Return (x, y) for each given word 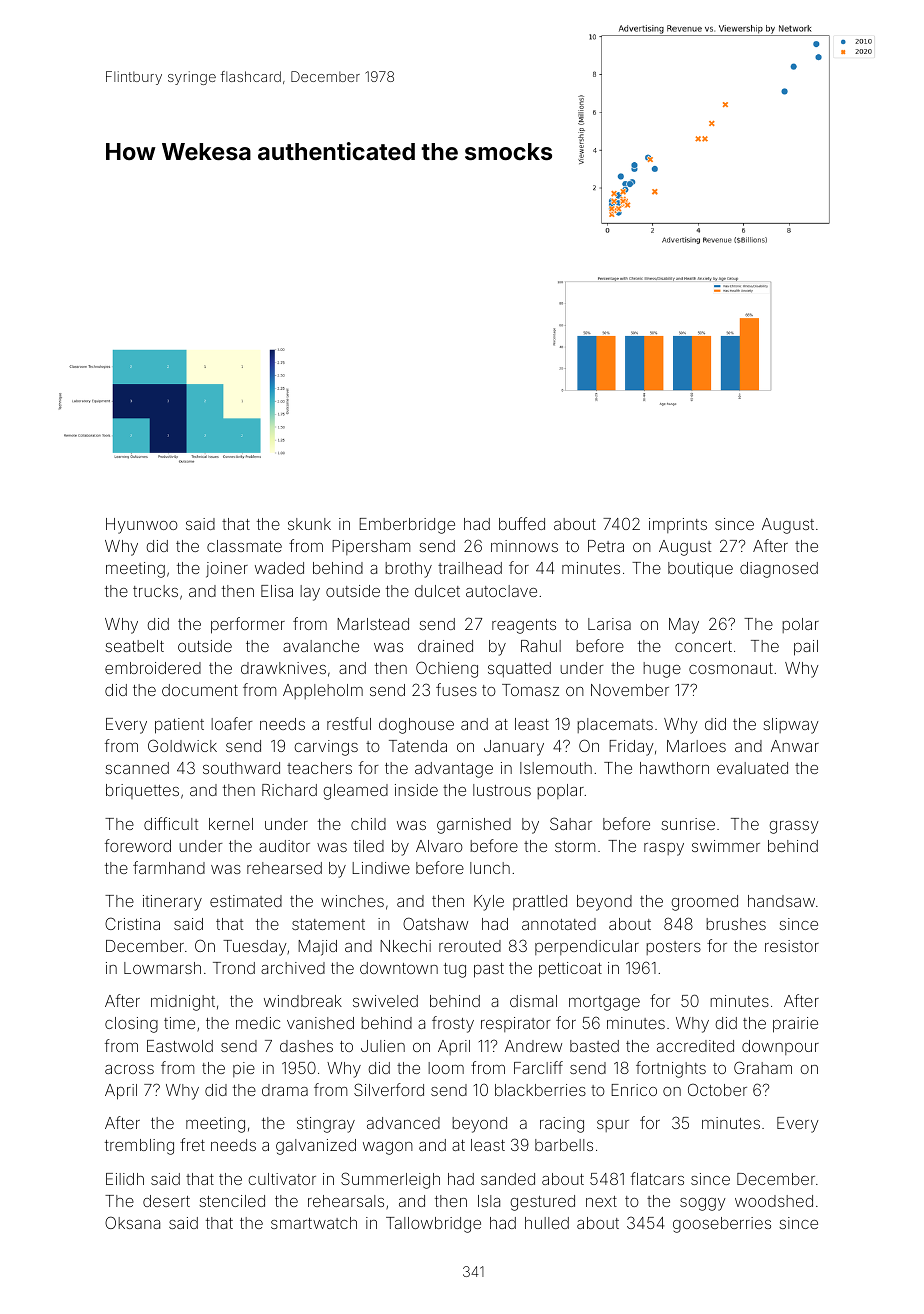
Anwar (795, 746)
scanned (137, 768)
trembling (139, 1147)
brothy (408, 570)
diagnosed (779, 570)
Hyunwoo (142, 526)
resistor (792, 946)
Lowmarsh (162, 968)
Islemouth (556, 768)
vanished (320, 1023)
